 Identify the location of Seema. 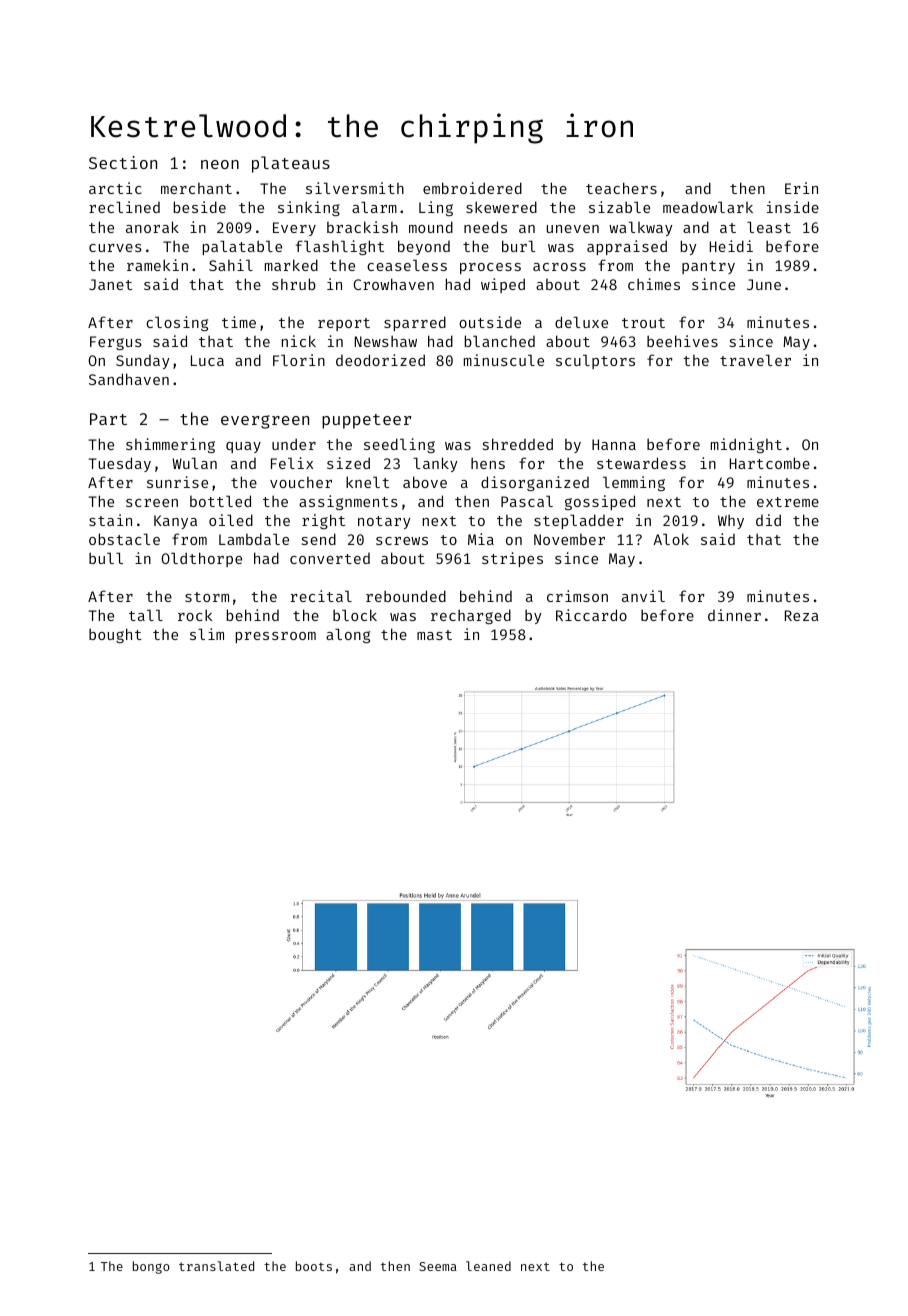
(438, 1266).
